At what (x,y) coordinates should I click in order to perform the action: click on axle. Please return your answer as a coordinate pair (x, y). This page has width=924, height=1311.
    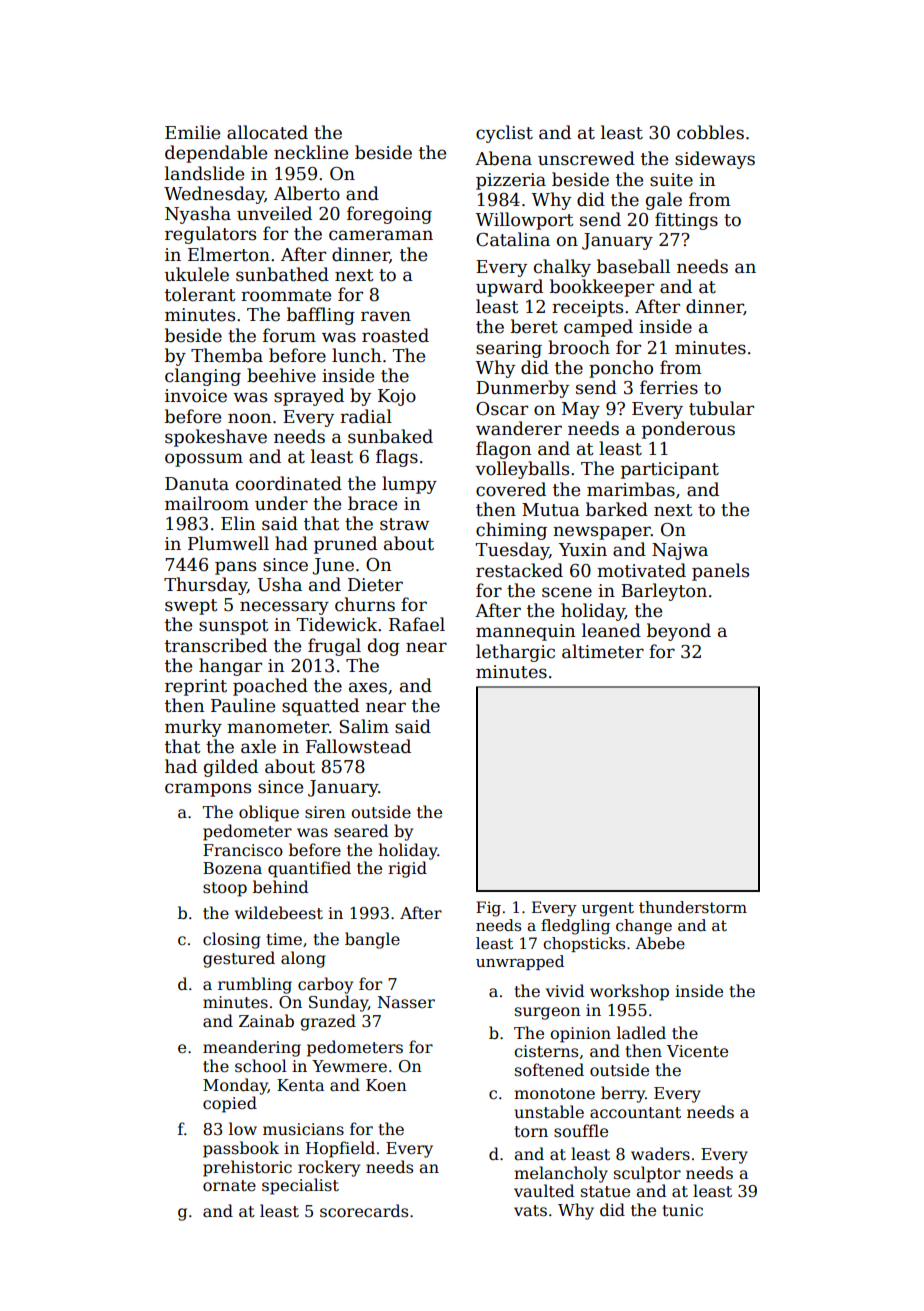
    Looking at the image, I should click on (258, 746).
